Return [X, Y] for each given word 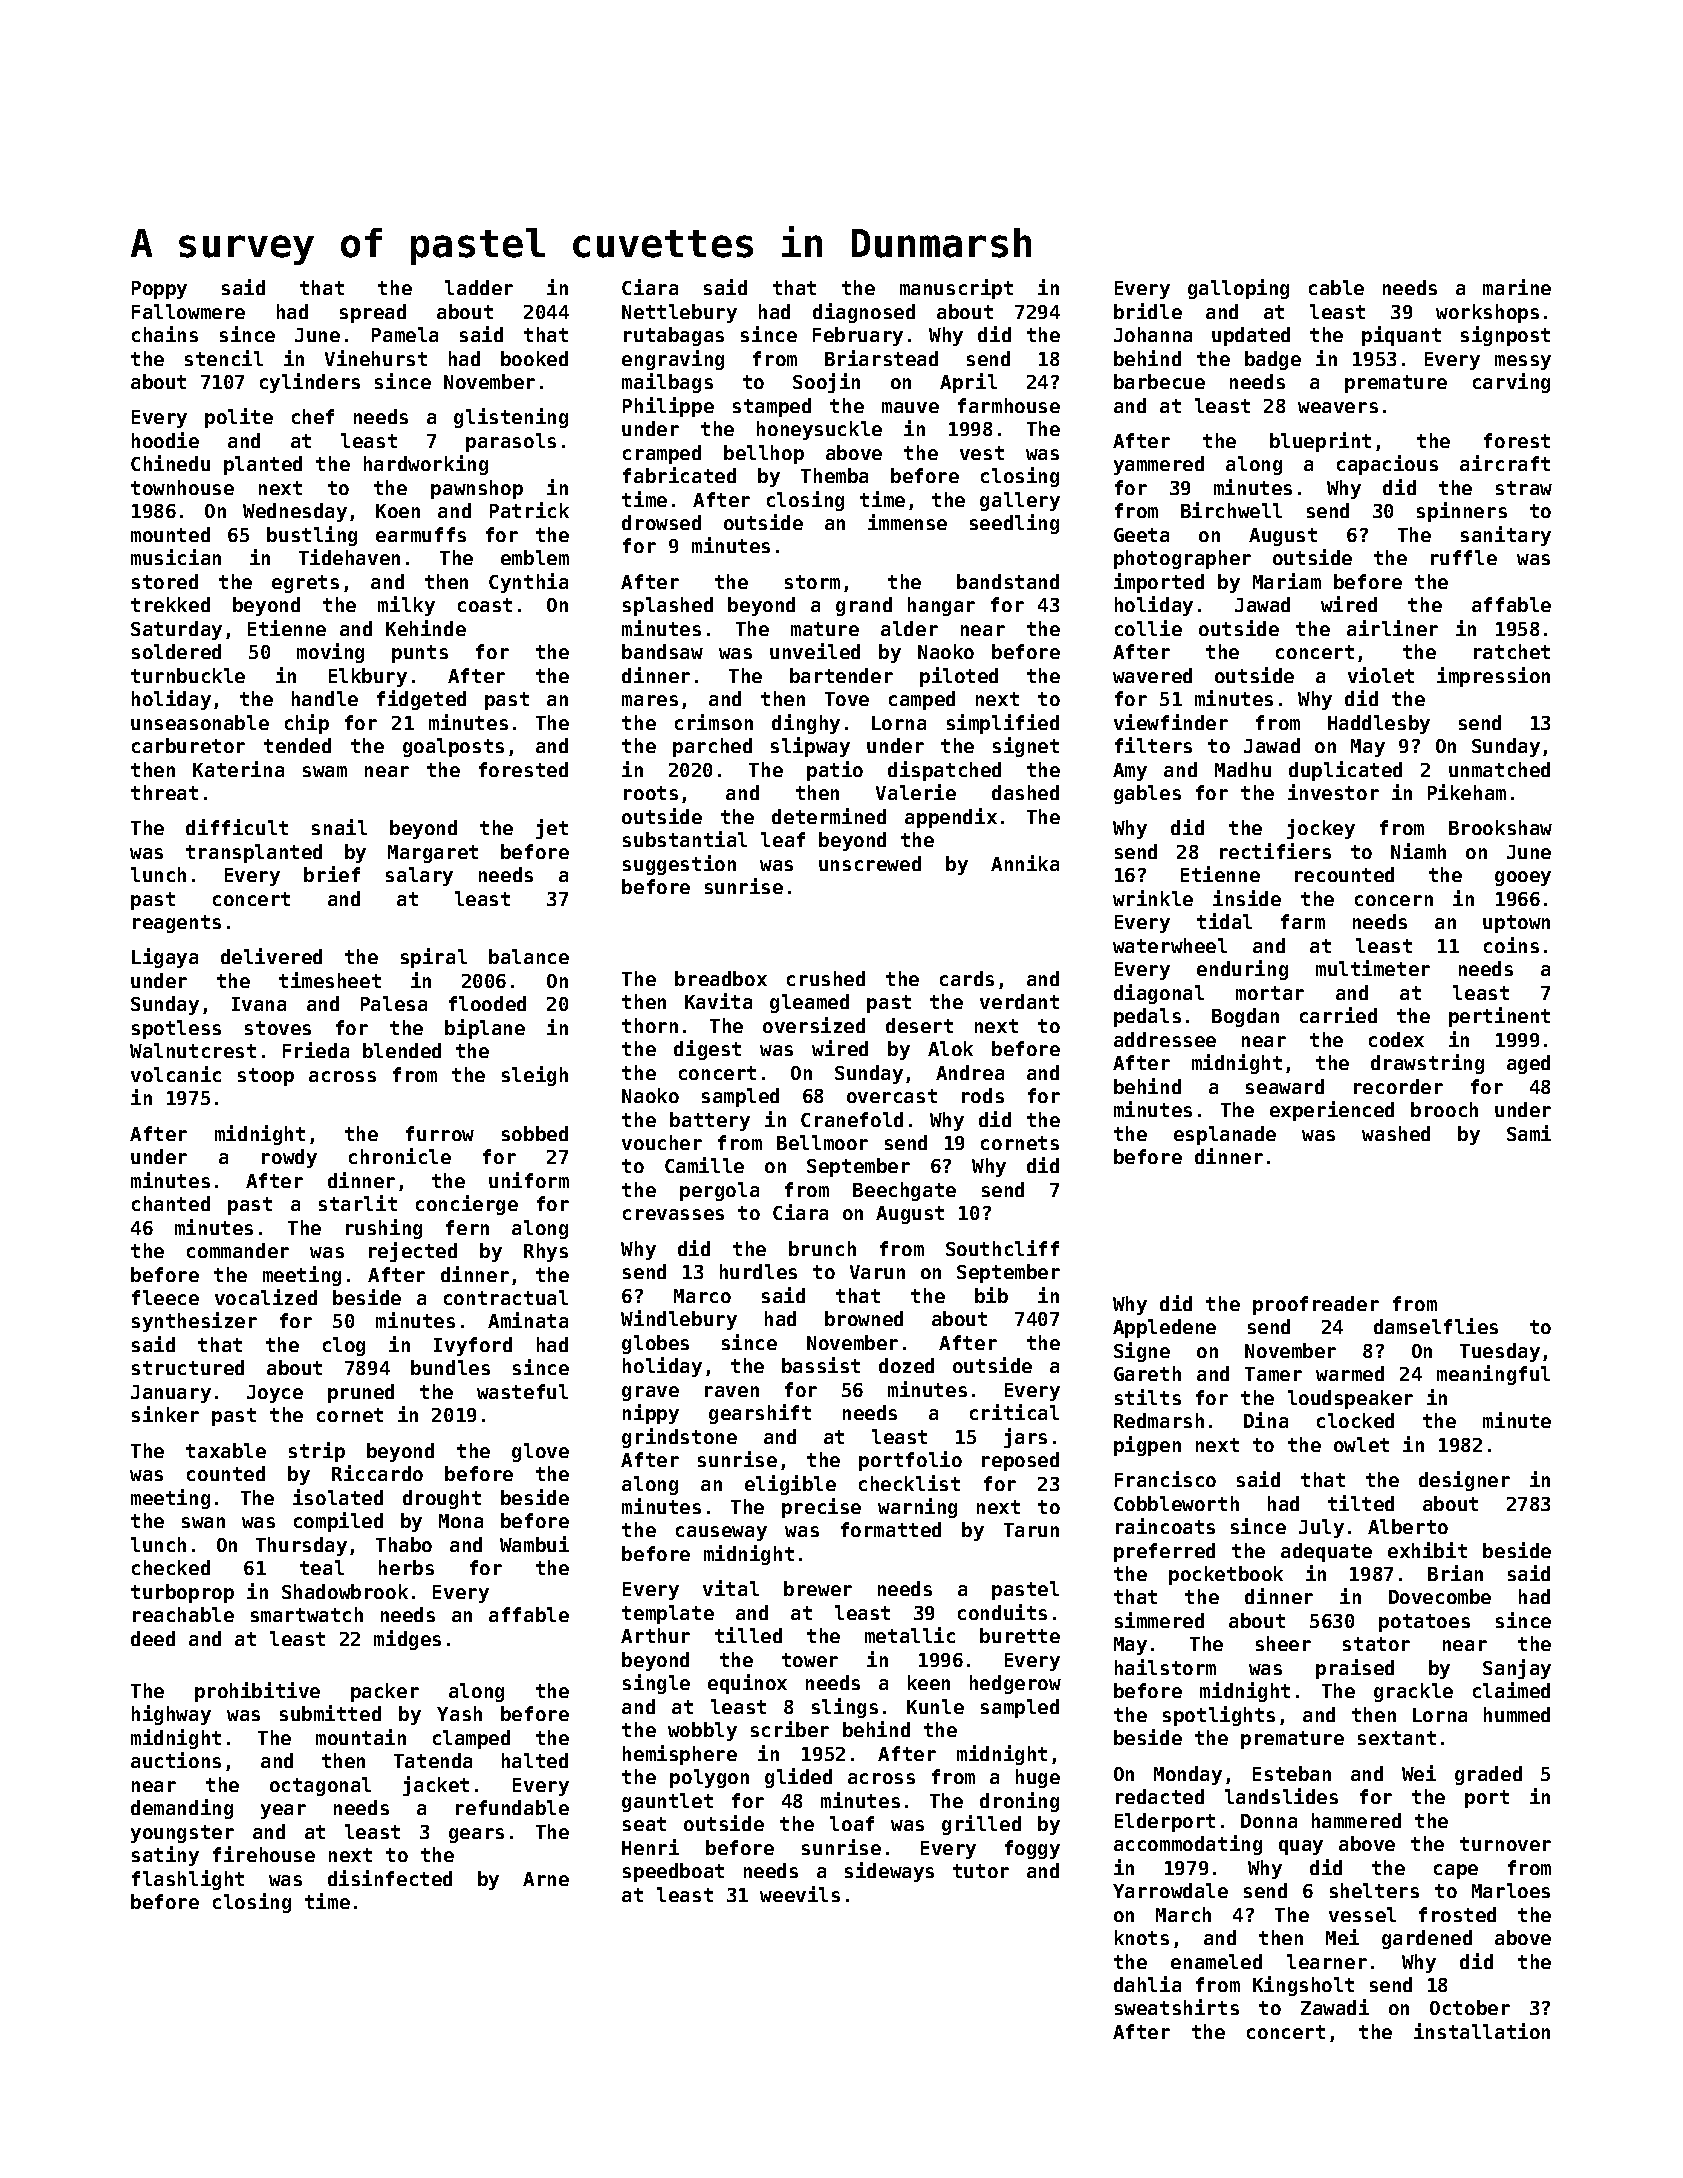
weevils [800, 1894]
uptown [1516, 924]
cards [967, 978]
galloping [1238, 289]
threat [164, 792]
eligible [790, 1485]
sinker [165, 1414]
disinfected [390, 1878]
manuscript [956, 289]
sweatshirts [1177, 2007]
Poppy [159, 290]
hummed [1517, 1714]
